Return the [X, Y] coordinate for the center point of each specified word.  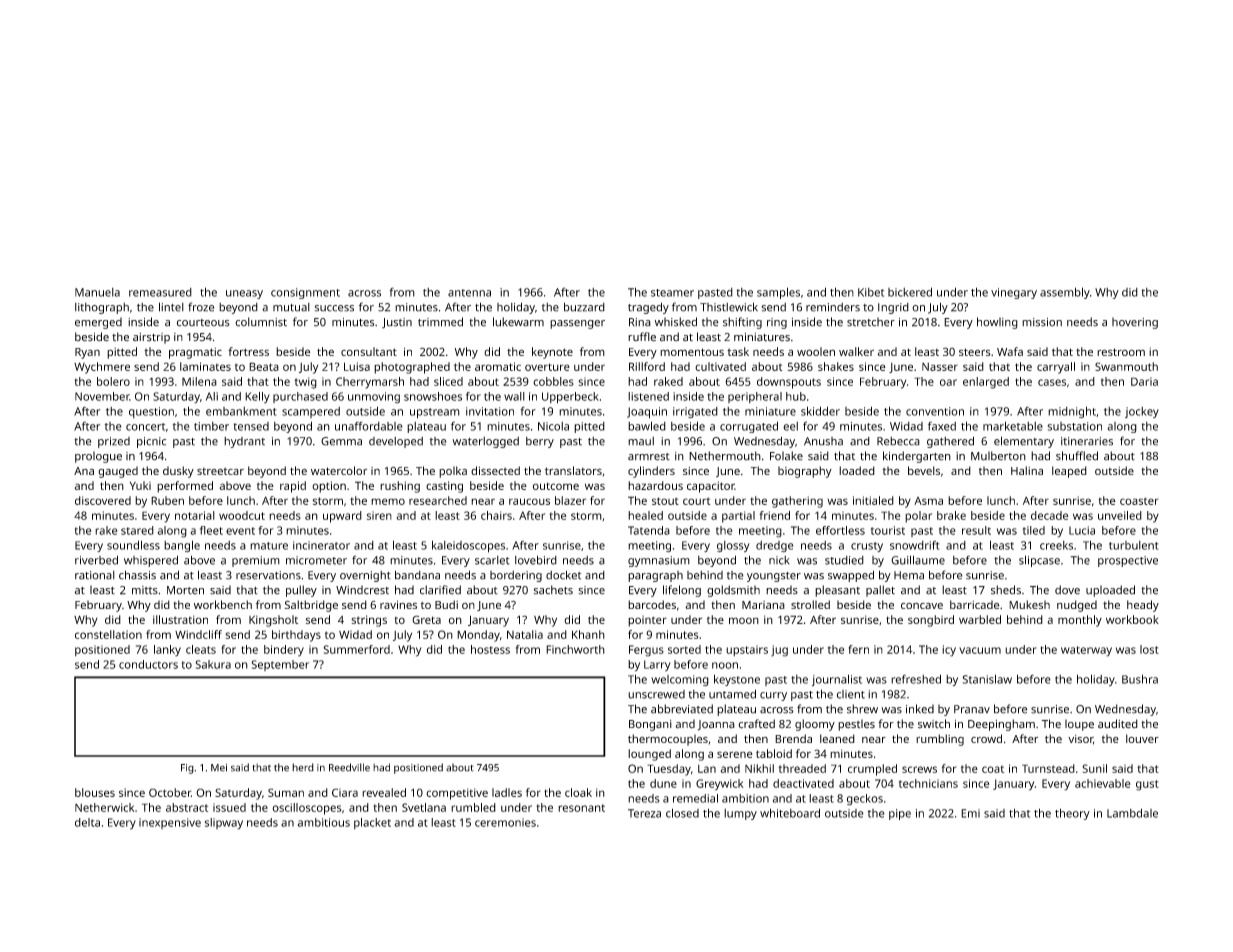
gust [1147, 785]
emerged [98, 323]
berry [540, 442]
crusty [867, 547]
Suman [286, 792]
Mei [219, 768]
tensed [251, 426]
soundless [133, 545]
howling [997, 323]
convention [935, 411]
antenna [469, 293]
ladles [507, 792]
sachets [553, 590]
